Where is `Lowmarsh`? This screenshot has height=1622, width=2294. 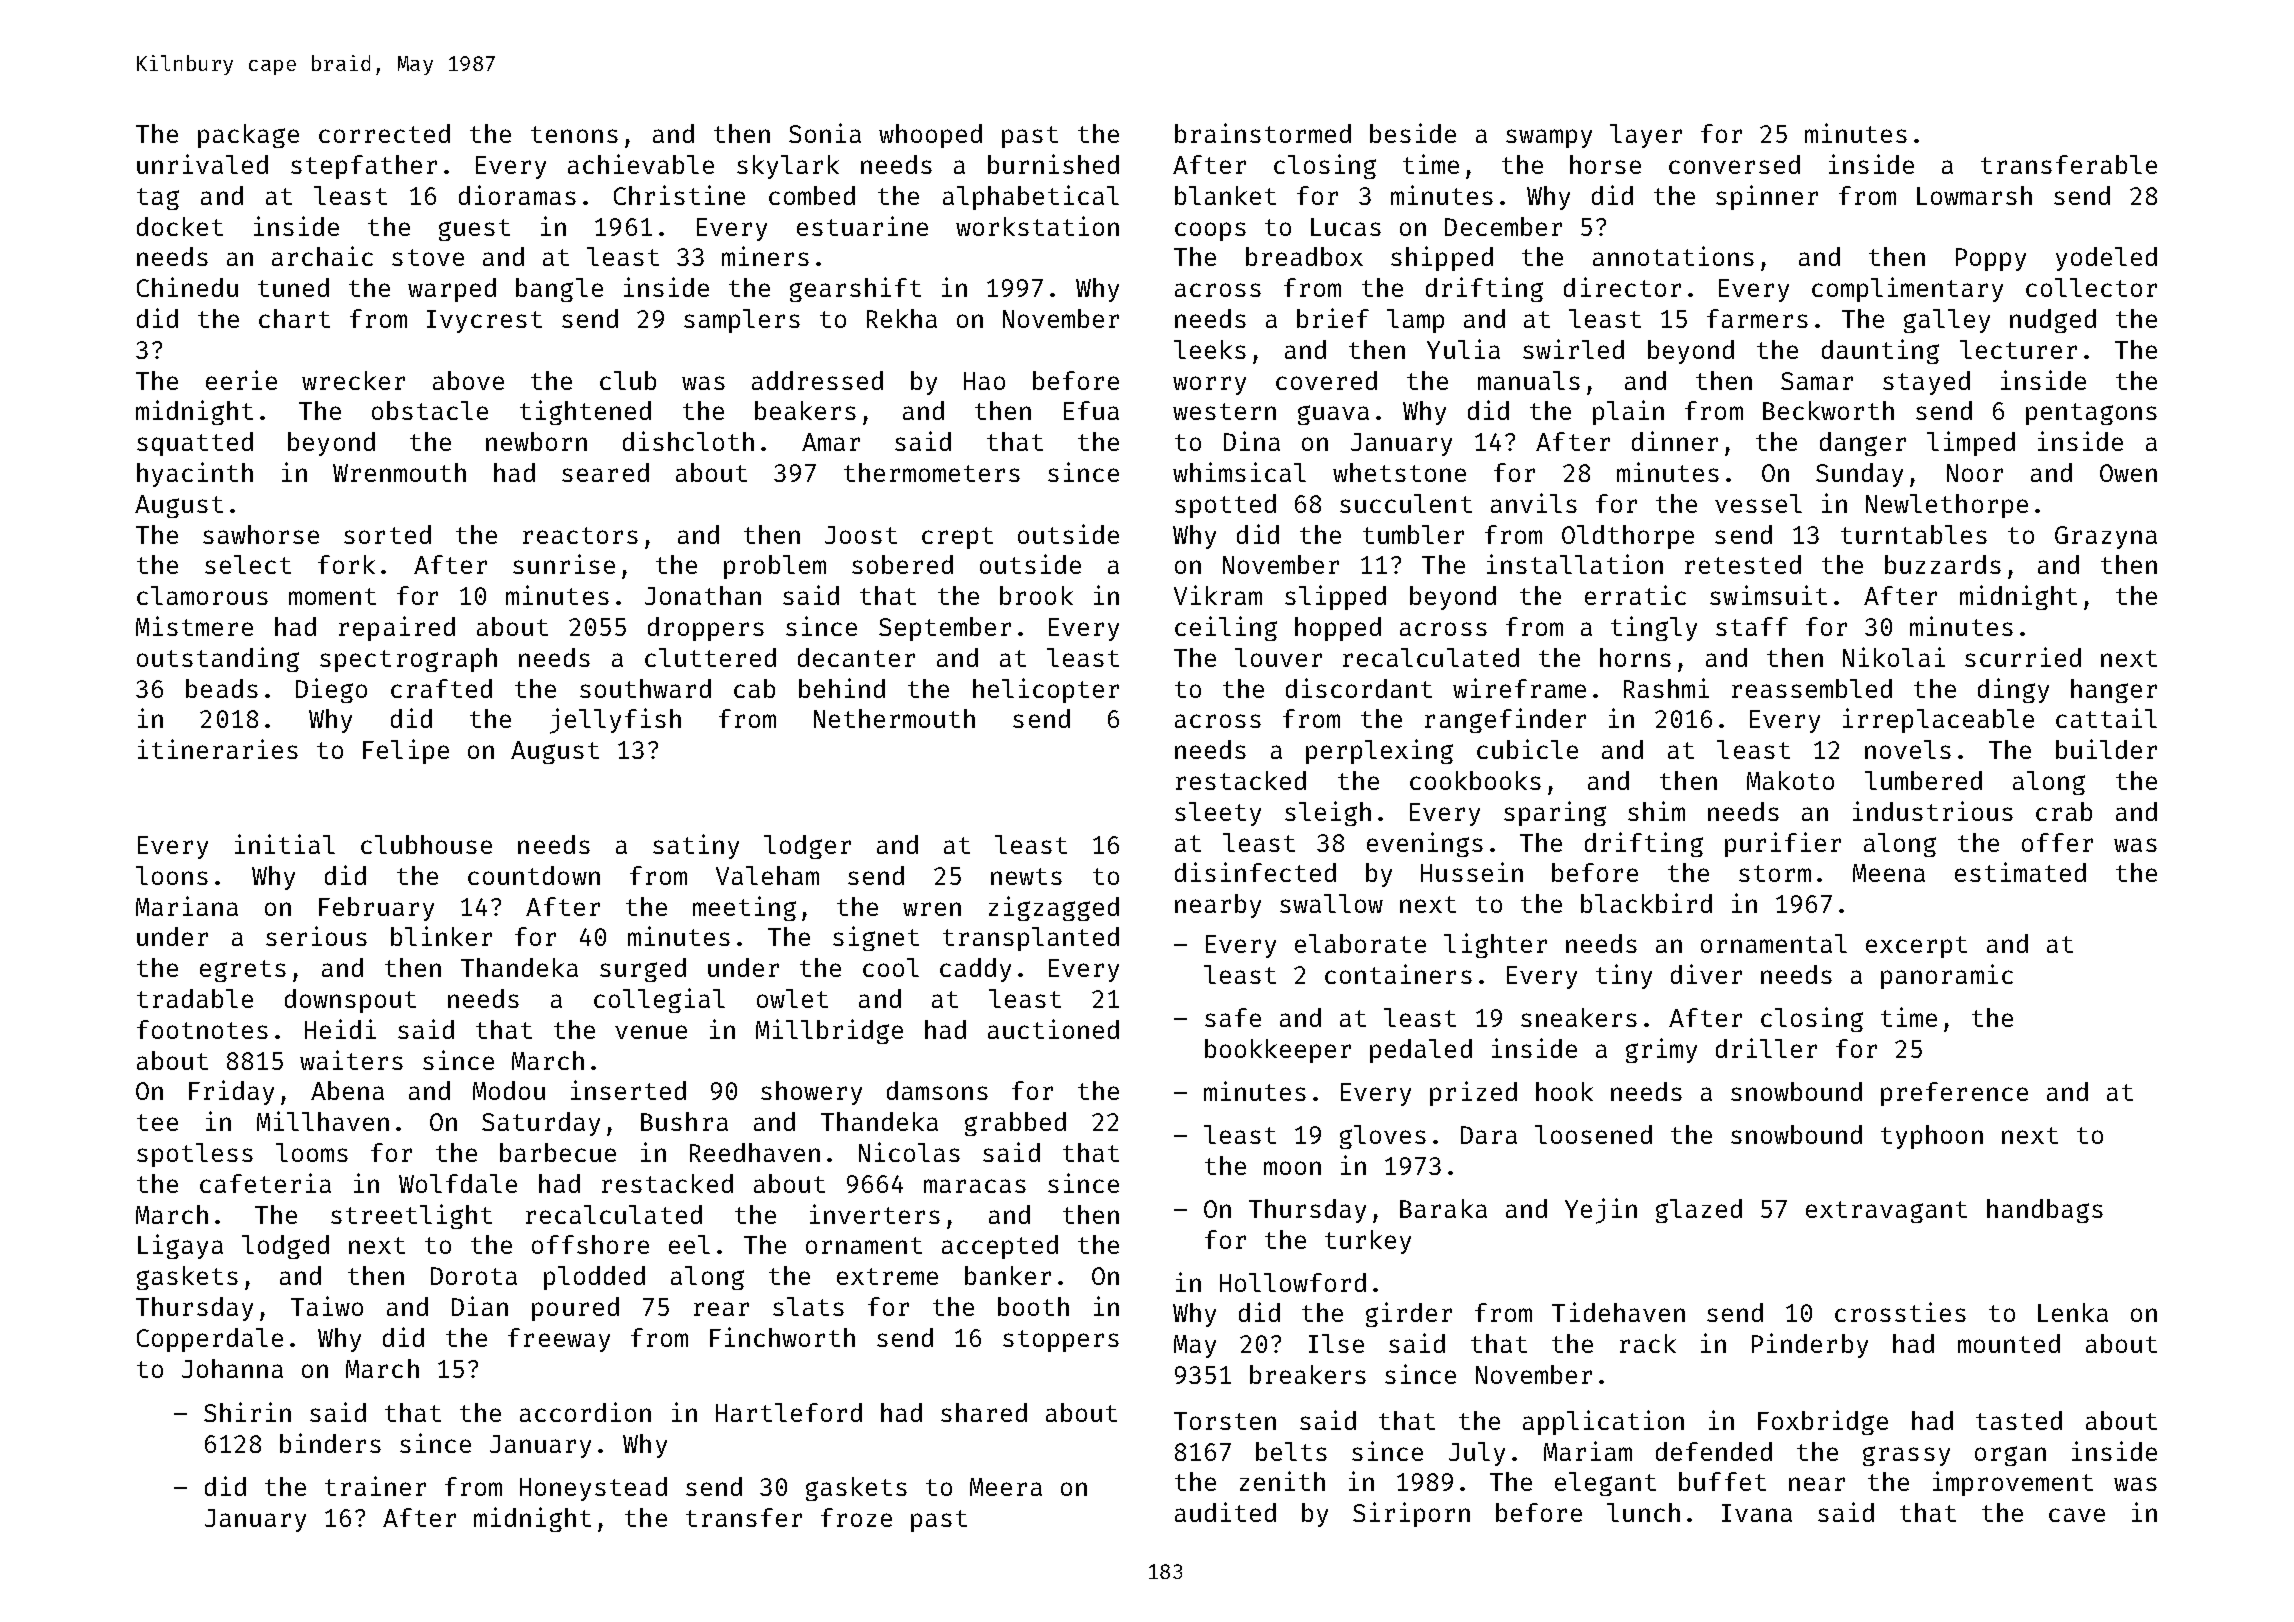
Lowmarsh is located at coordinates (1974, 195).
